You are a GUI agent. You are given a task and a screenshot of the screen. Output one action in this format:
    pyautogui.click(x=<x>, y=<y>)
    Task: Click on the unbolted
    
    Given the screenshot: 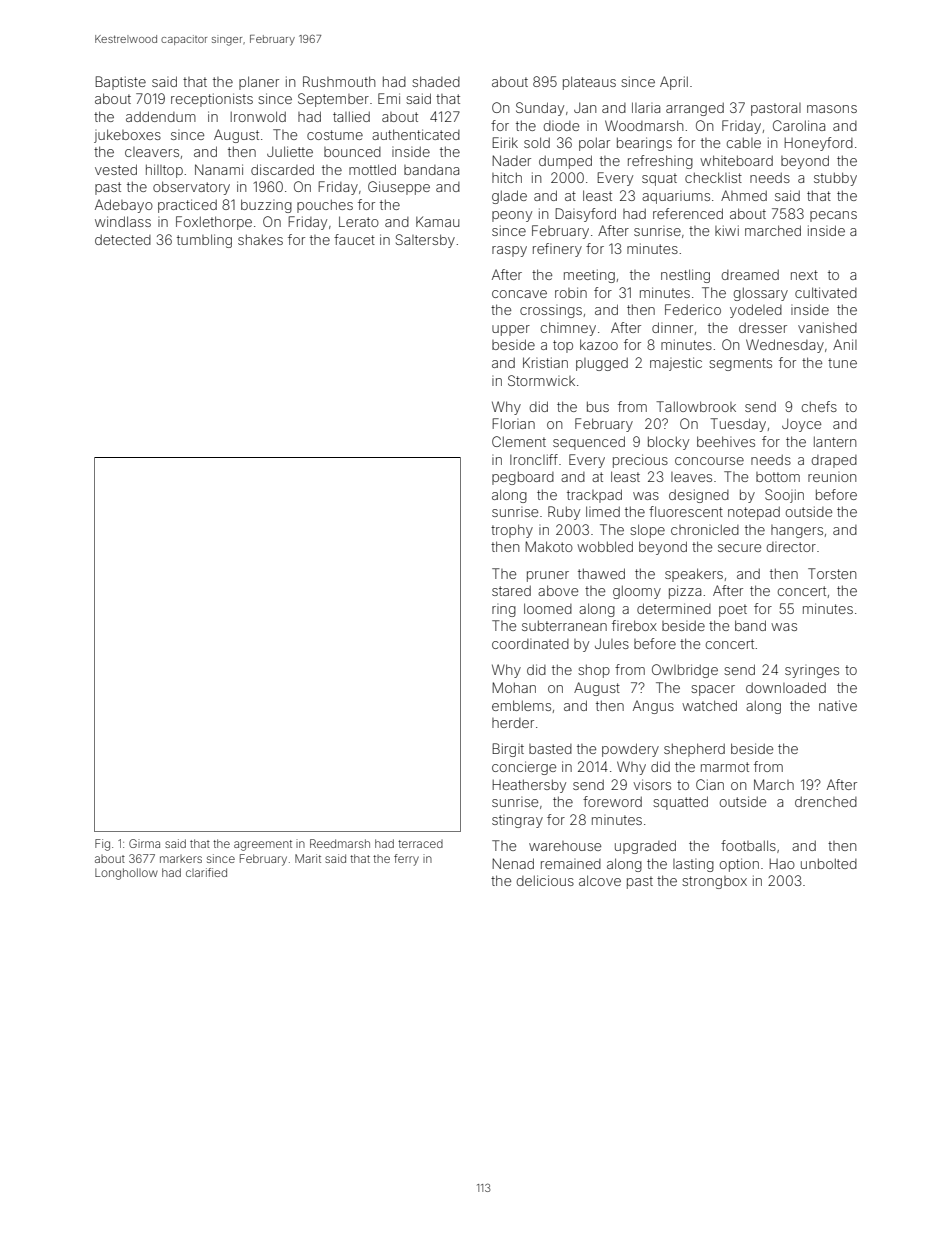 What is the action you would take?
    pyautogui.click(x=829, y=863)
